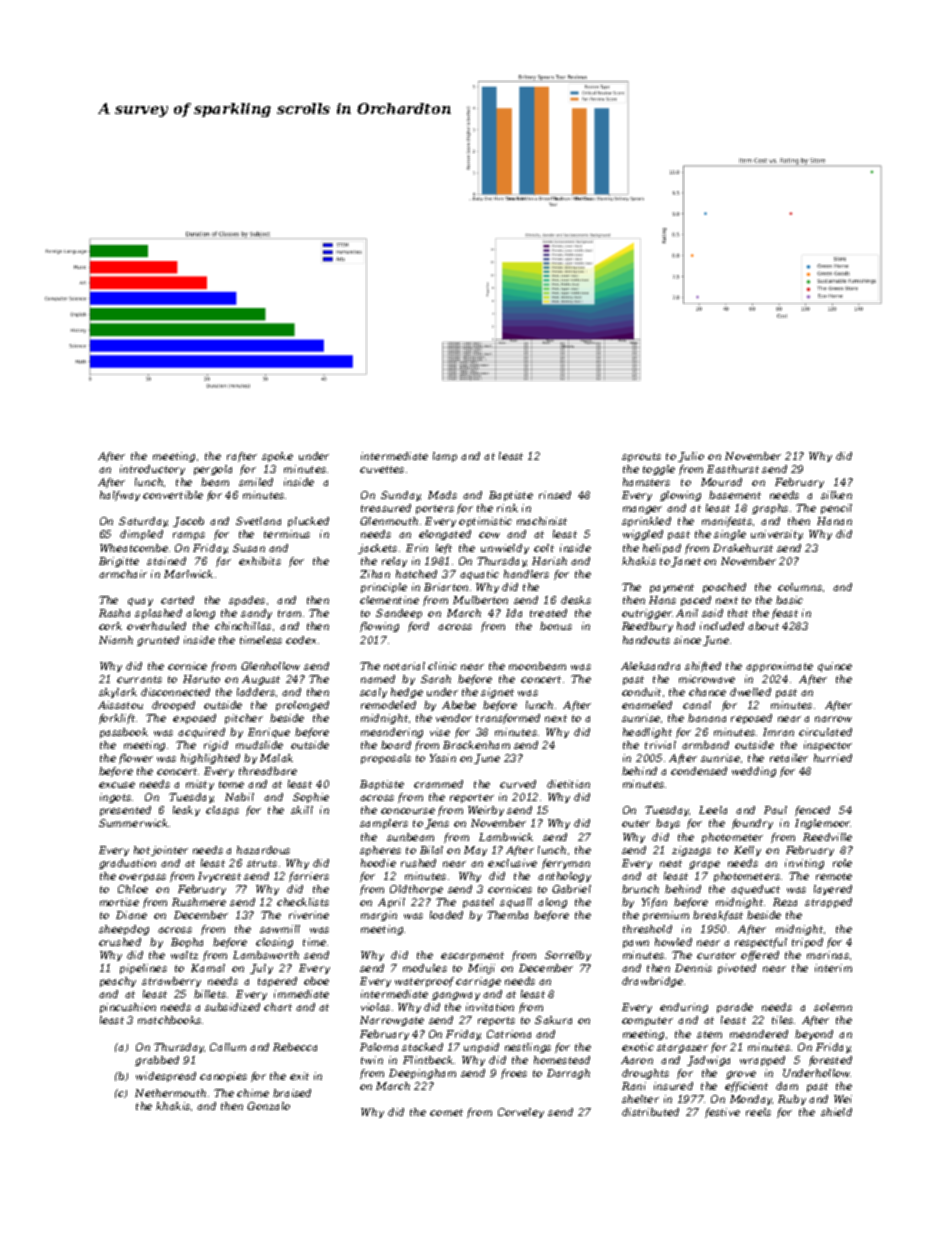 The width and height of the screenshot is (952, 1233). What do you see at coordinates (442, 666) in the screenshot?
I see `clinic` at bounding box center [442, 666].
